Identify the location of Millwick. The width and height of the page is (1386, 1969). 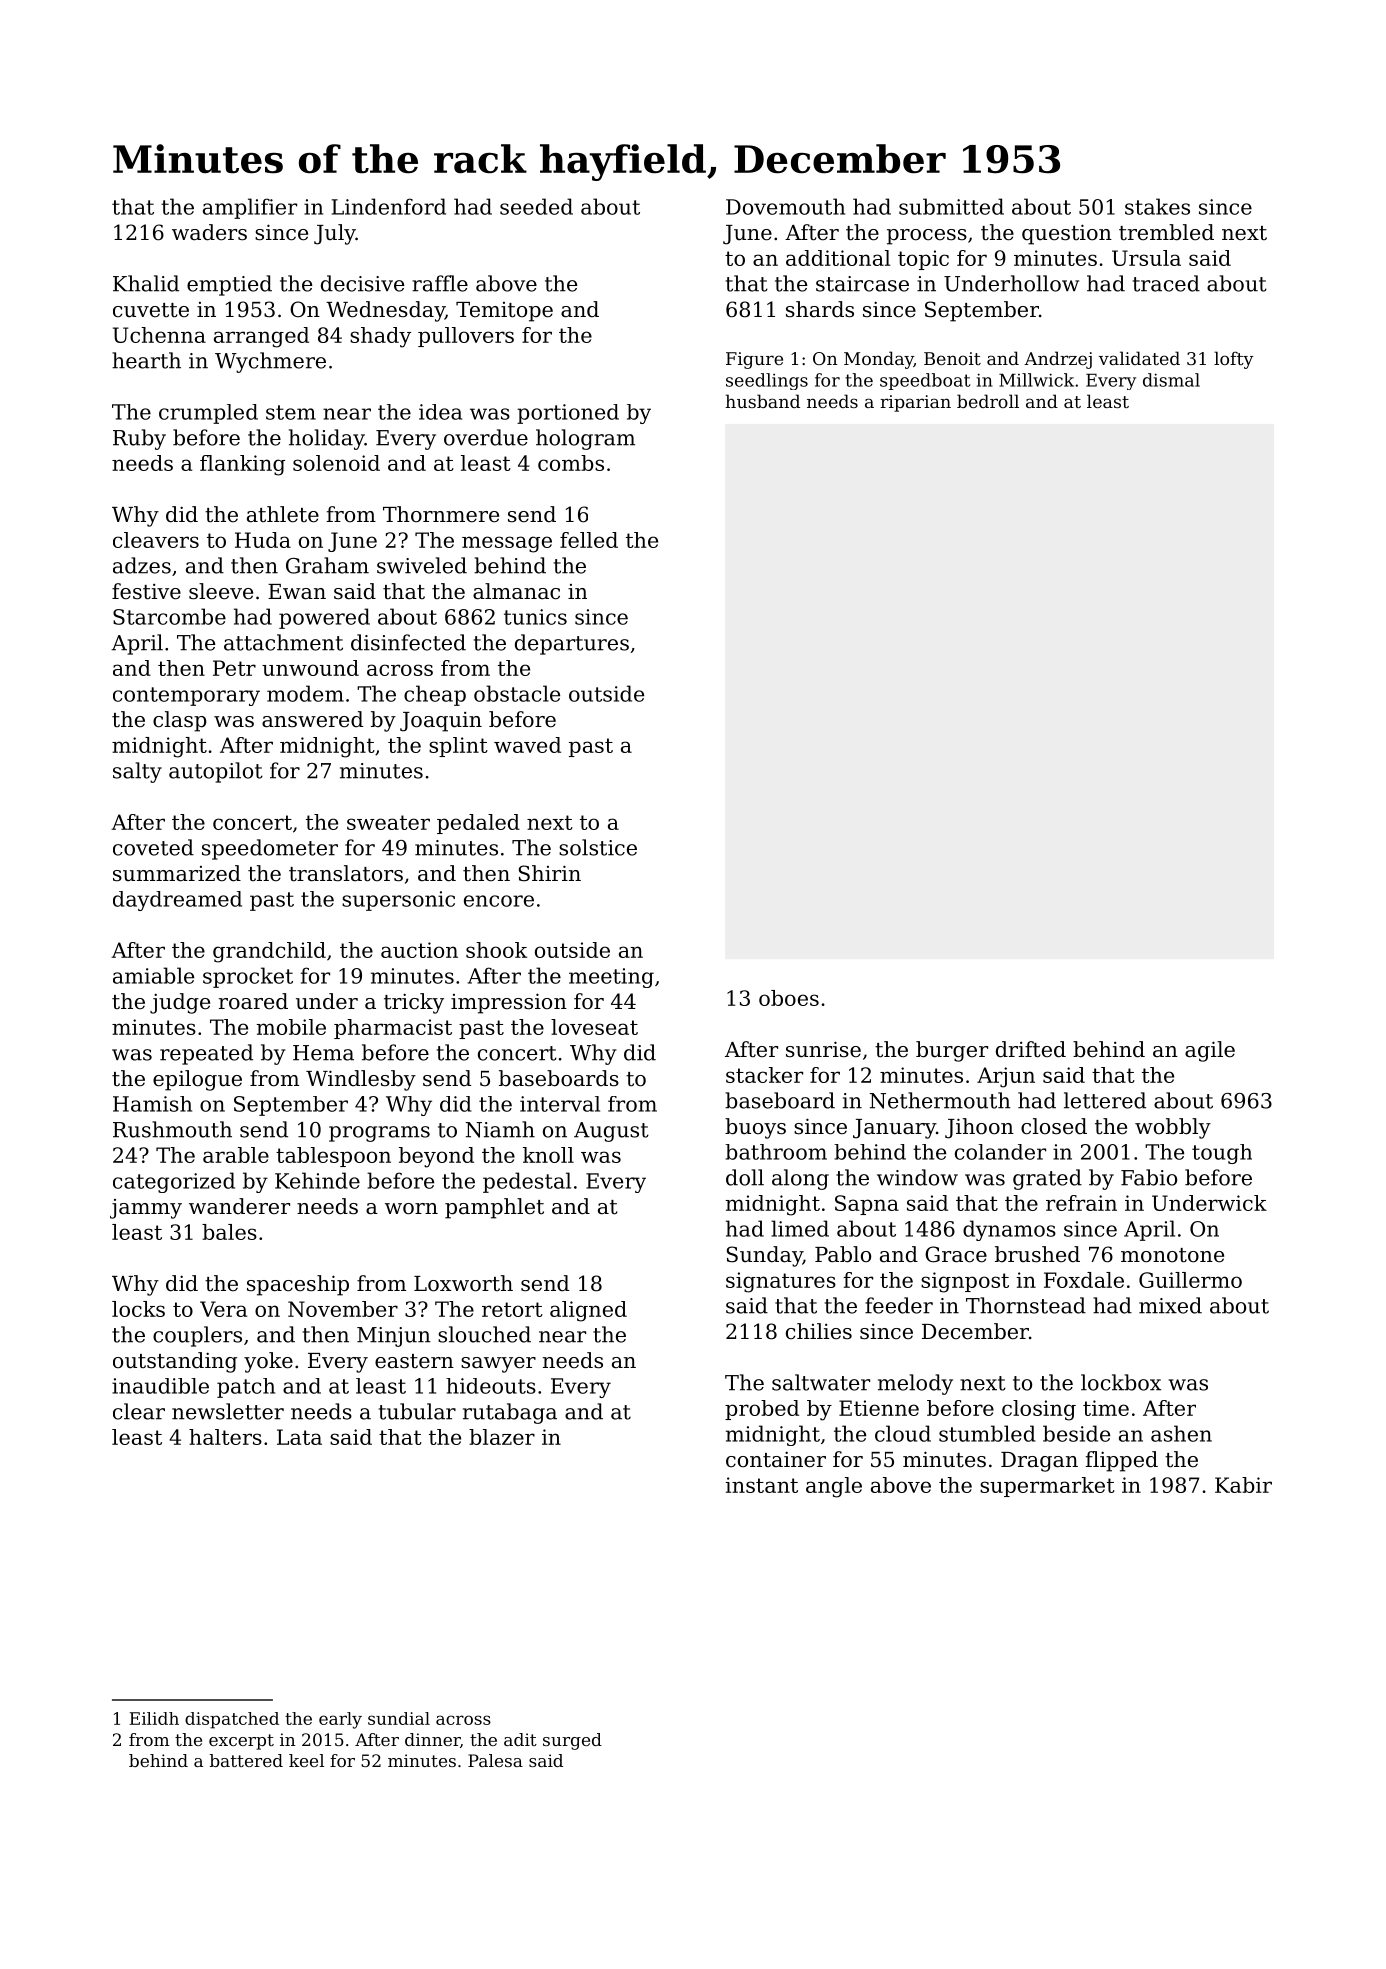
(1036, 380).
